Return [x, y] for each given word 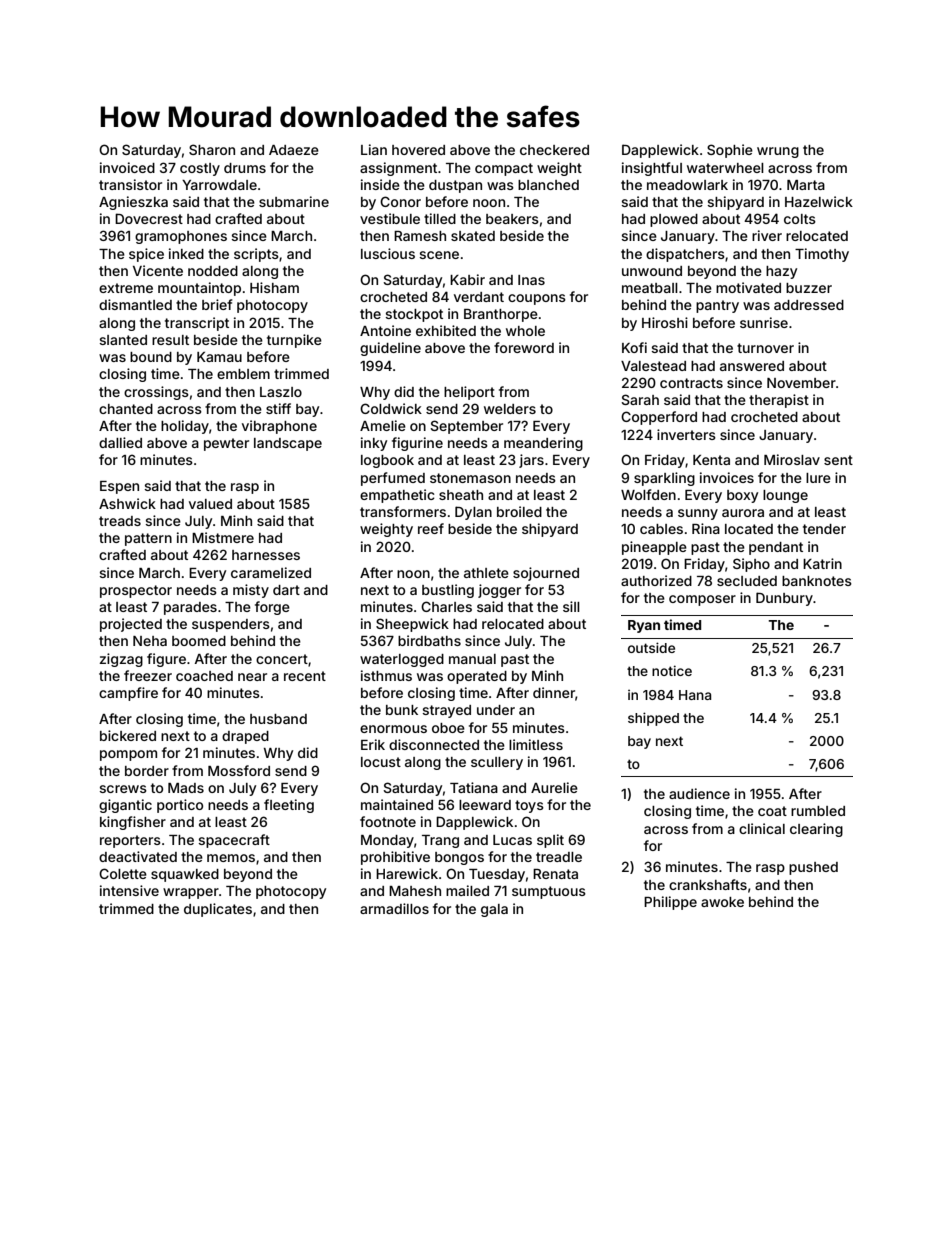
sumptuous [549, 892]
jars [531, 461]
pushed [813, 868]
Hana [695, 695]
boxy [742, 496]
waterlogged [402, 660]
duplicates [218, 910]
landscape [288, 444]
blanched [548, 185]
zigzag [121, 660]
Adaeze [294, 150]
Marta [806, 185]
